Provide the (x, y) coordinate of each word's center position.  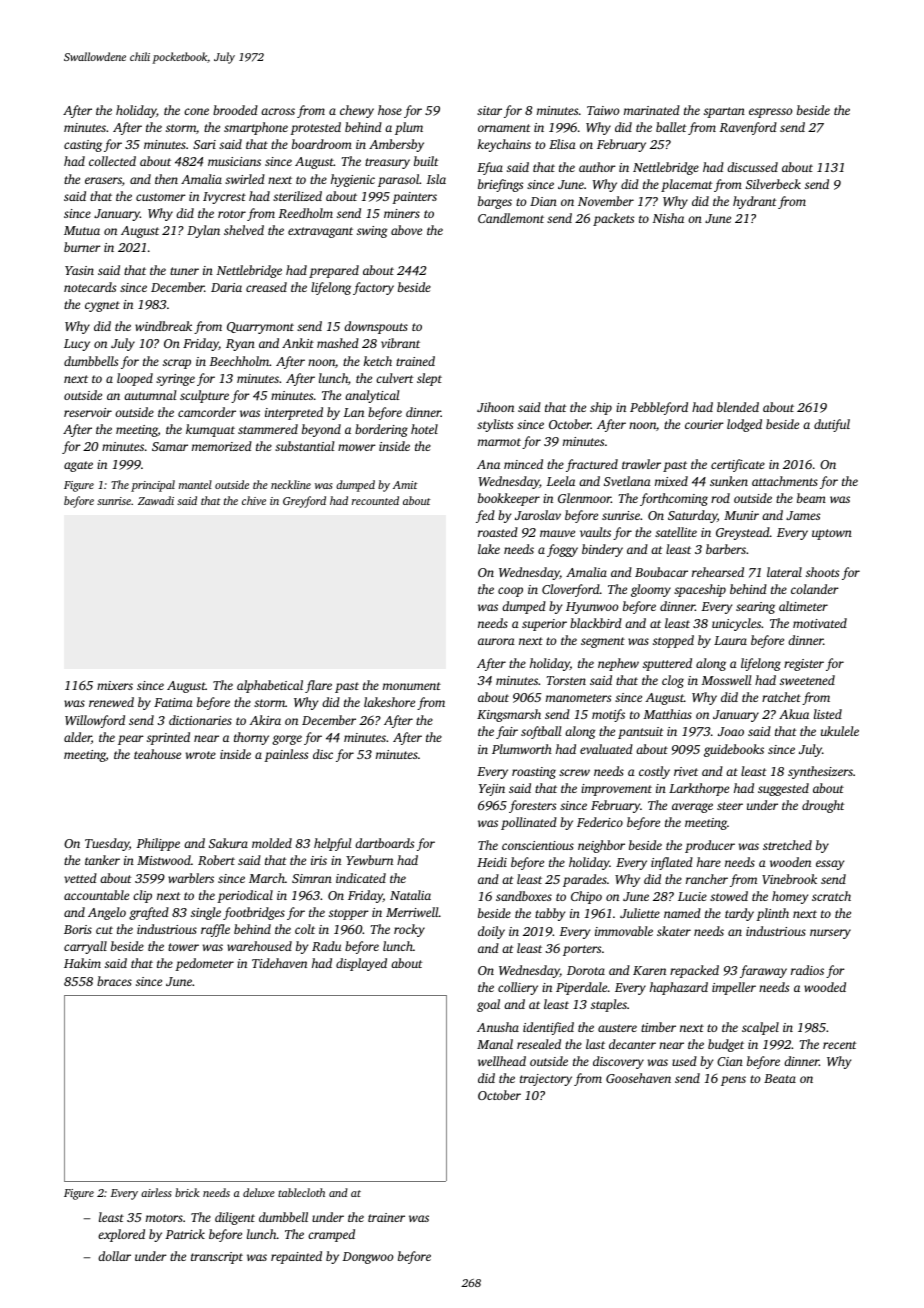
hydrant (755, 202)
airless (156, 1192)
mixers (115, 685)
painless (286, 755)
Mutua (82, 230)
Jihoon (495, 407)
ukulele (840, 731)
